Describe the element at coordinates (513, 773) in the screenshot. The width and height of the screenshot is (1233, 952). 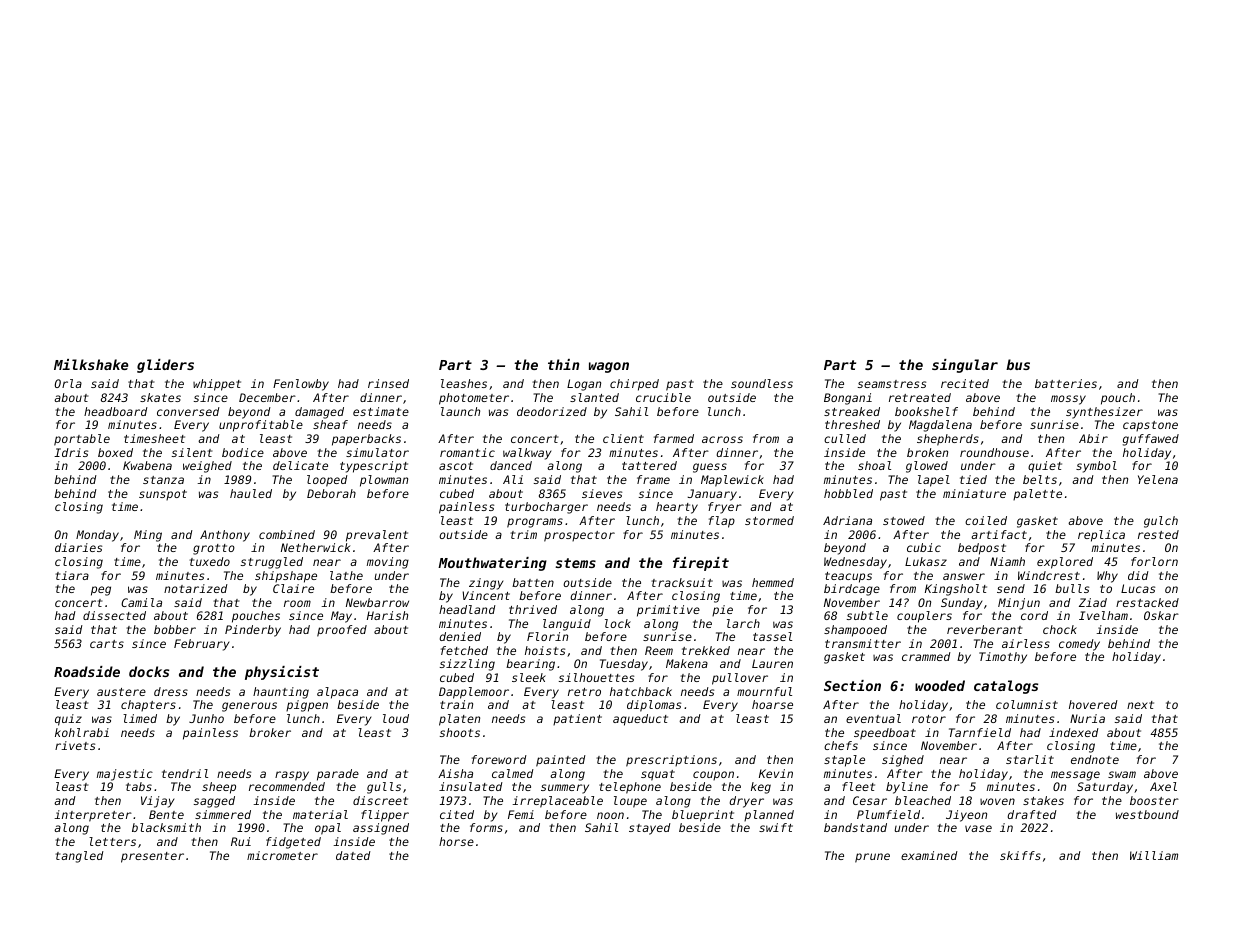
I see `calmed` at that location.
